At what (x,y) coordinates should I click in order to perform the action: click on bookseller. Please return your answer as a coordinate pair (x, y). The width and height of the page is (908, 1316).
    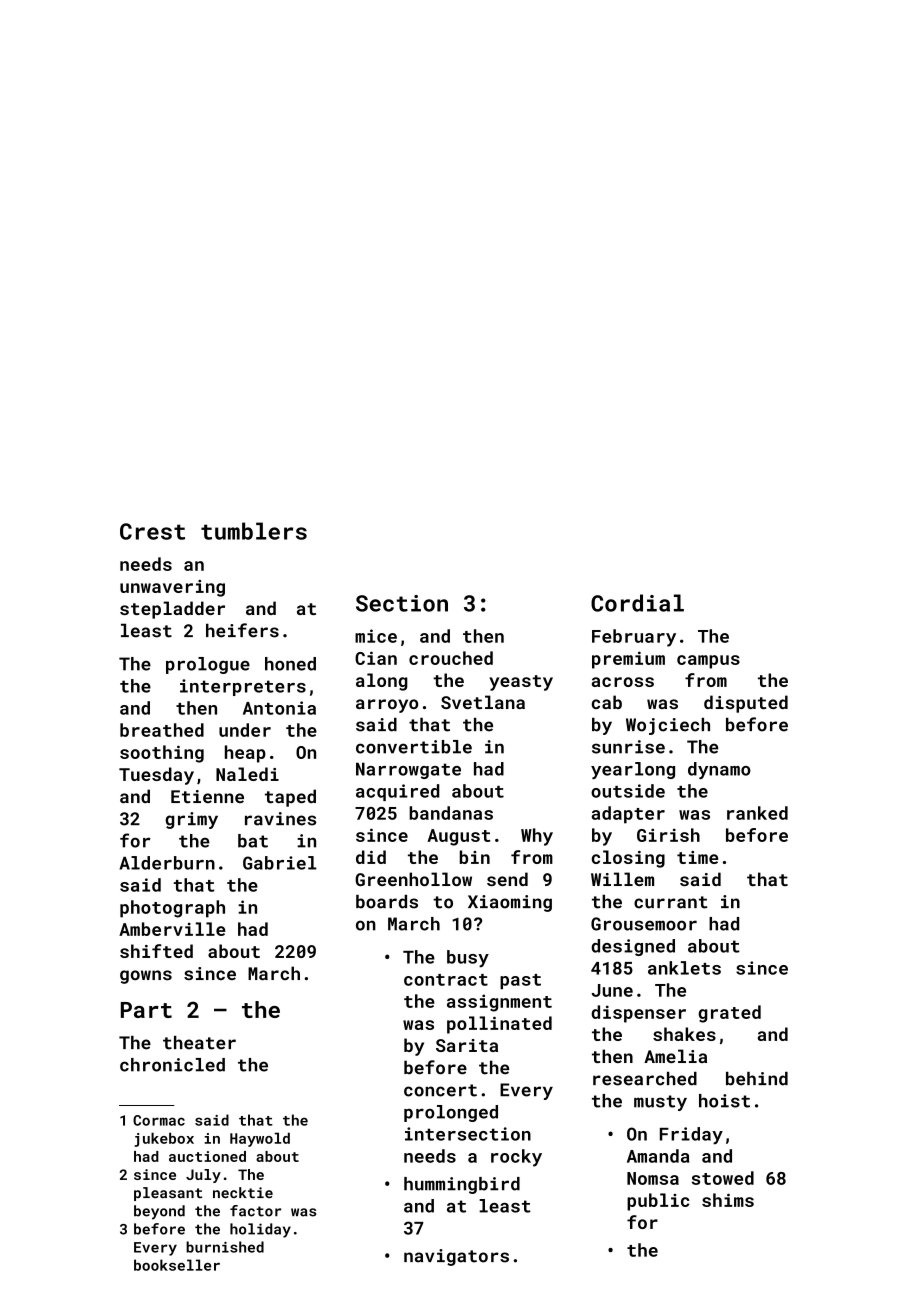
    Looking at the image, I should click on (177, 1265).
